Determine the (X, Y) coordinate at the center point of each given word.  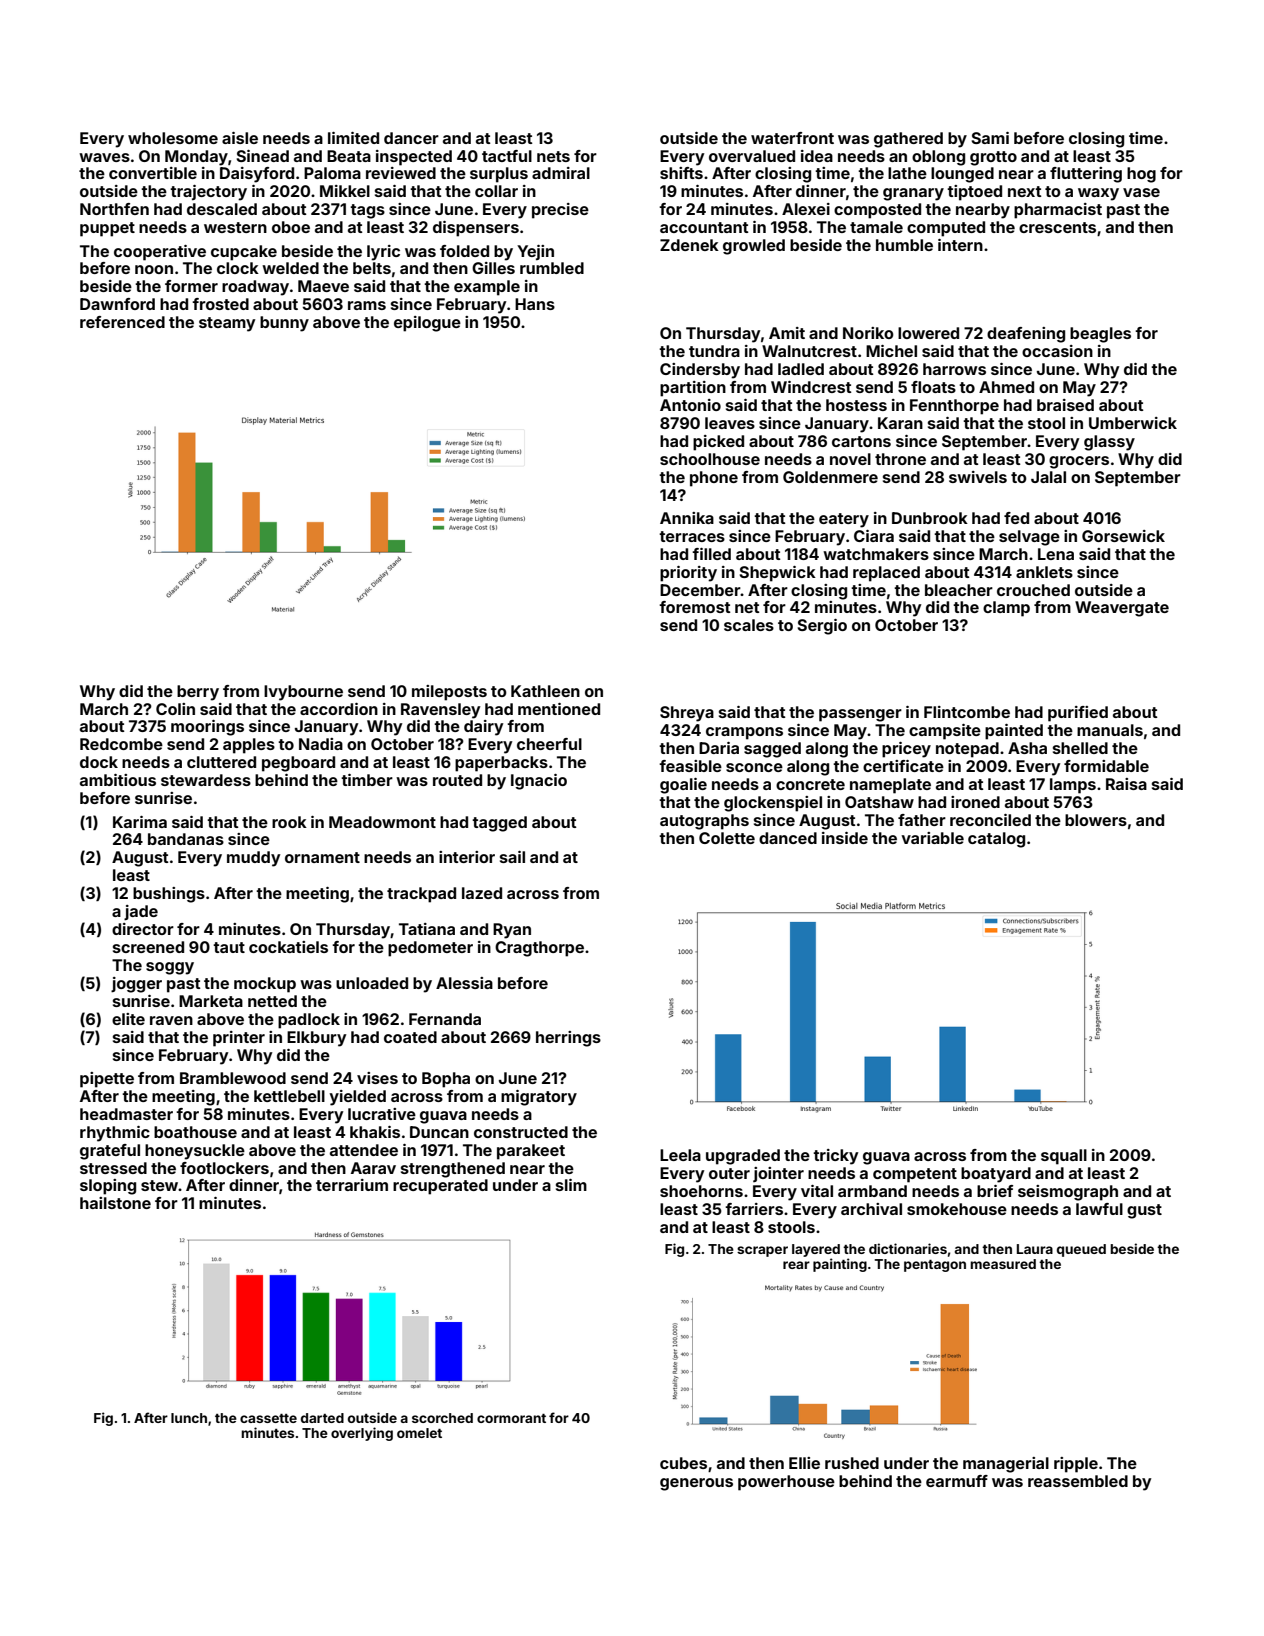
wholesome (173, 138)
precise (560, 211)
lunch (189, 1418)
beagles (1100, 335)
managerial (1006, 1465)
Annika (687, 518)
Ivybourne (303, 693)
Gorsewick (1123, 536)
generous (696, 1484)
